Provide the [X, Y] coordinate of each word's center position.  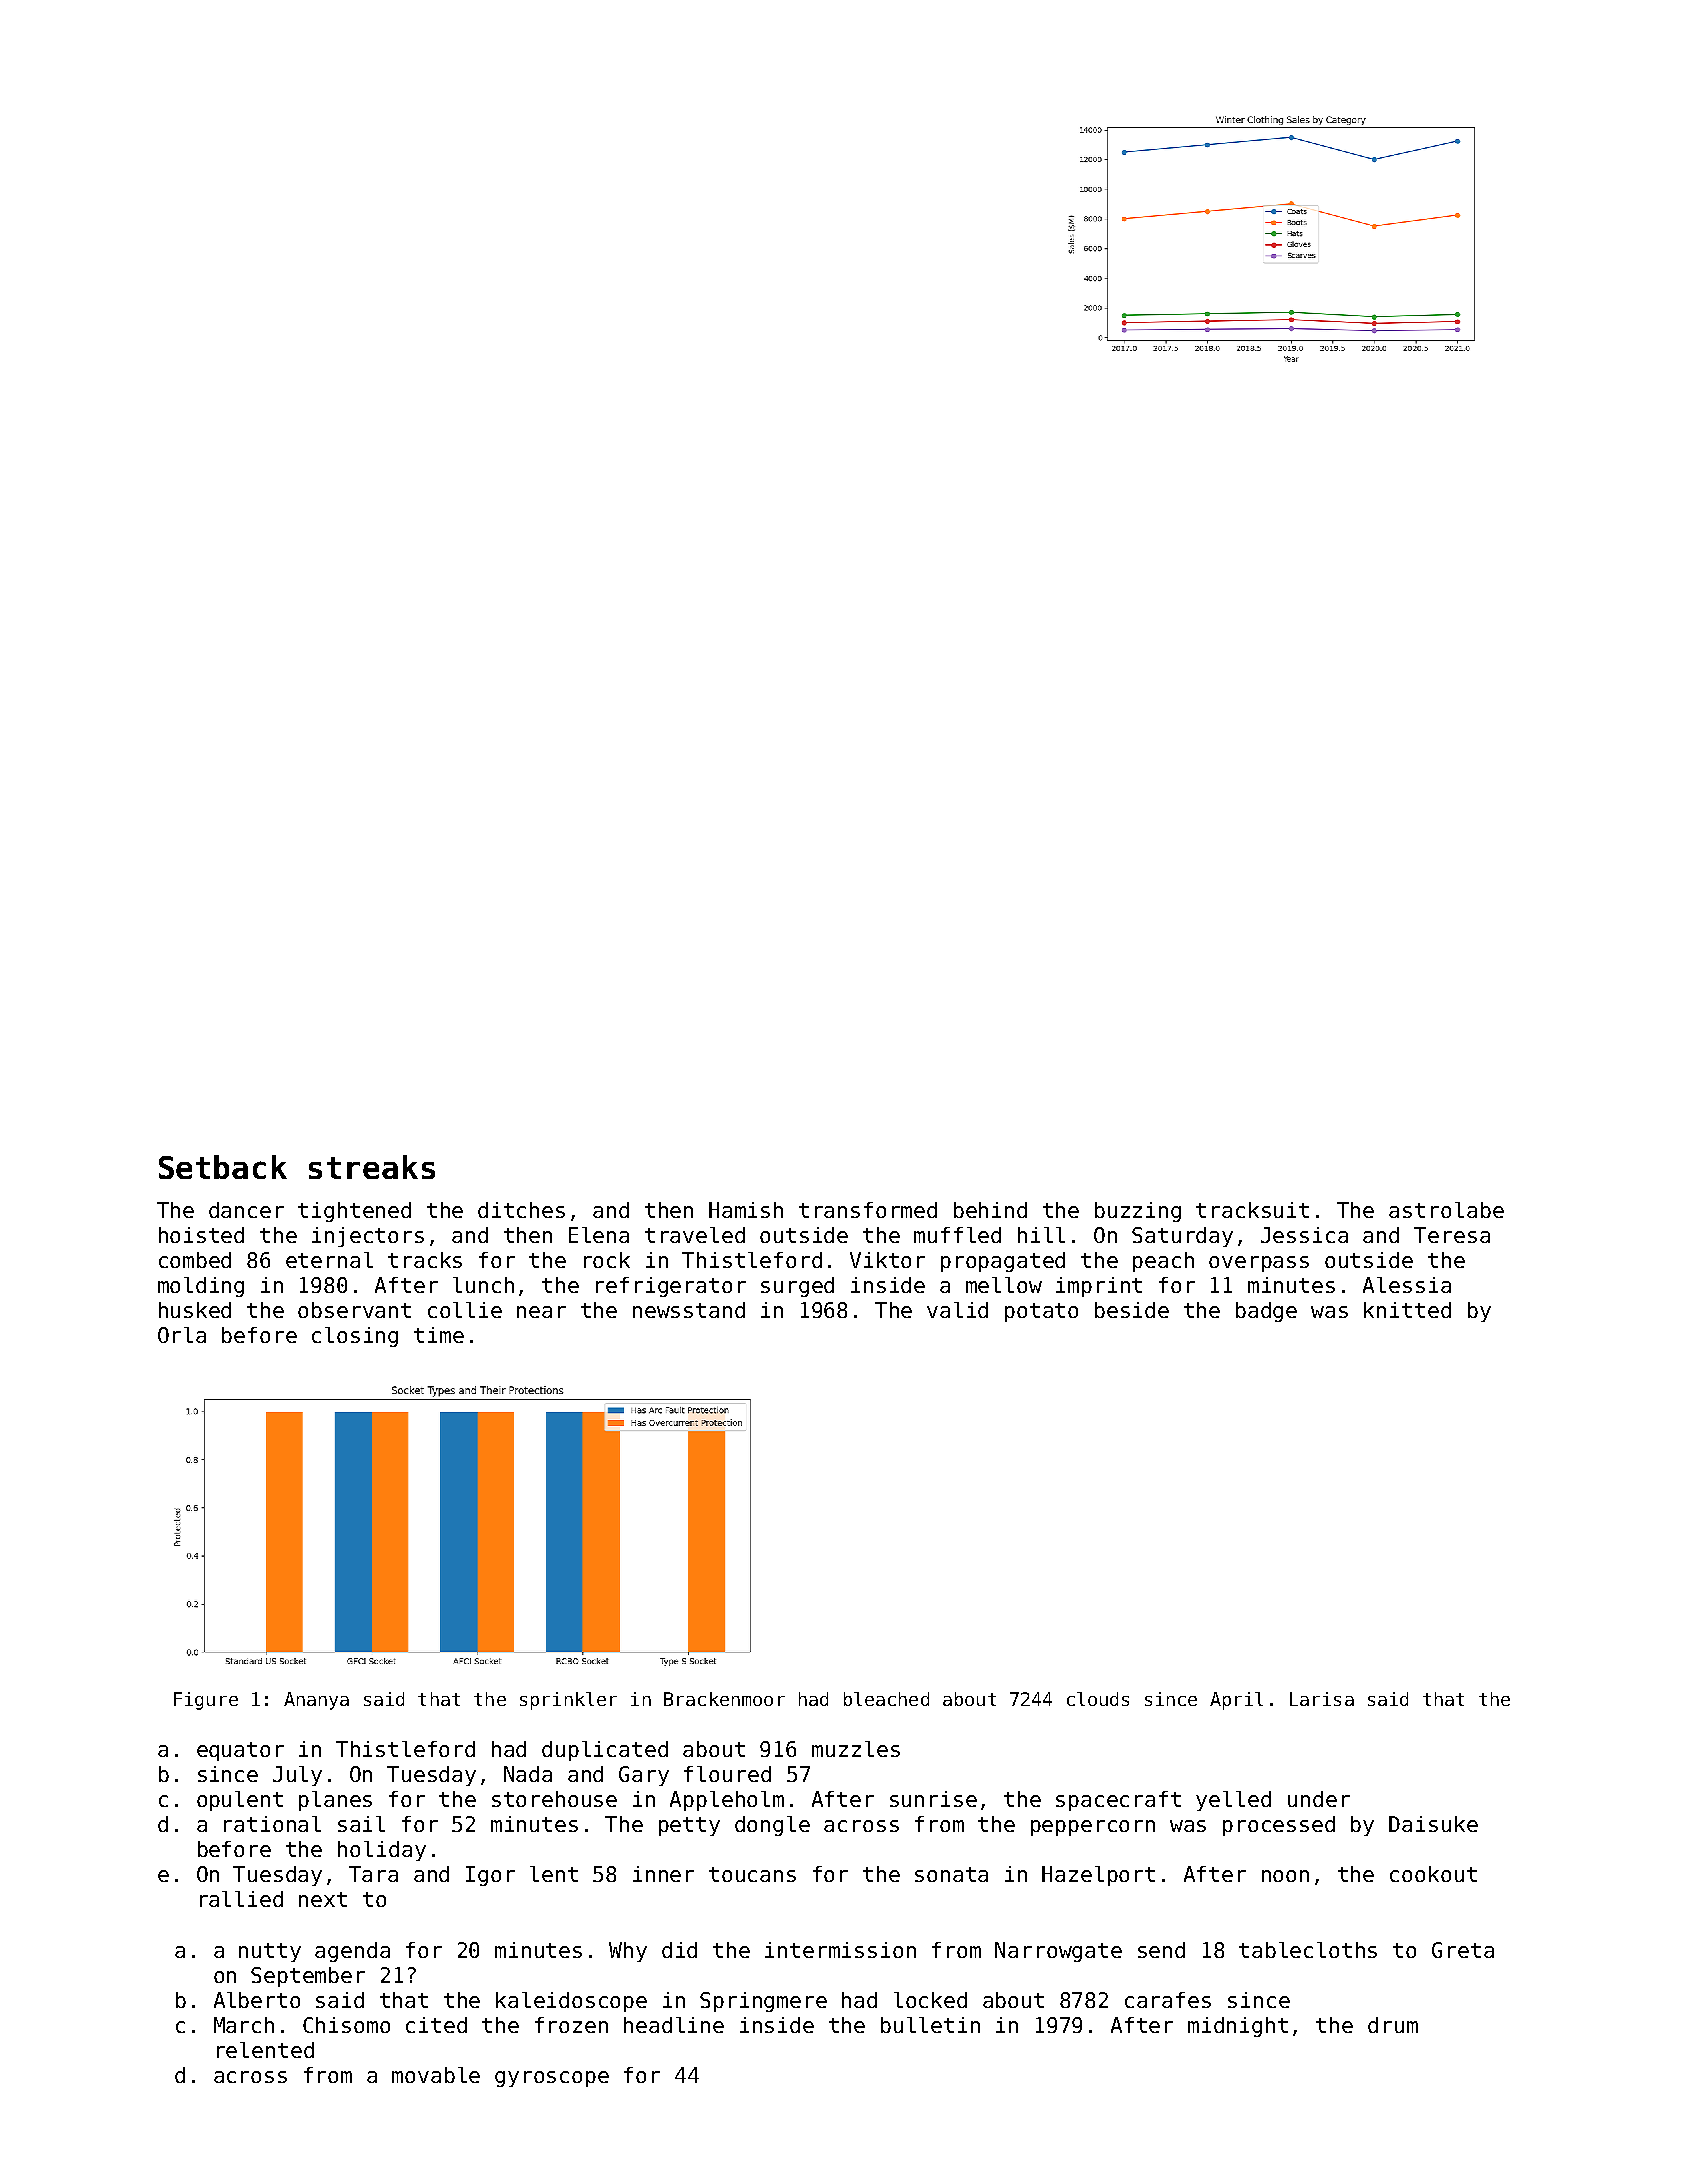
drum [1393, 2025]
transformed [868, 1210]
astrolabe [1446, 1210]
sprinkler [568, 1701]
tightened [354, 1212]
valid [957, 1310]
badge [1266, 1312]
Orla [182, 1335]
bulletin [930, 2025]
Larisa [1322, 1699]
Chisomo [346, 2025]
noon [1285, 1876]
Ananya [316, 1701]
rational [272, 1824]
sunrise [933, 1799]
